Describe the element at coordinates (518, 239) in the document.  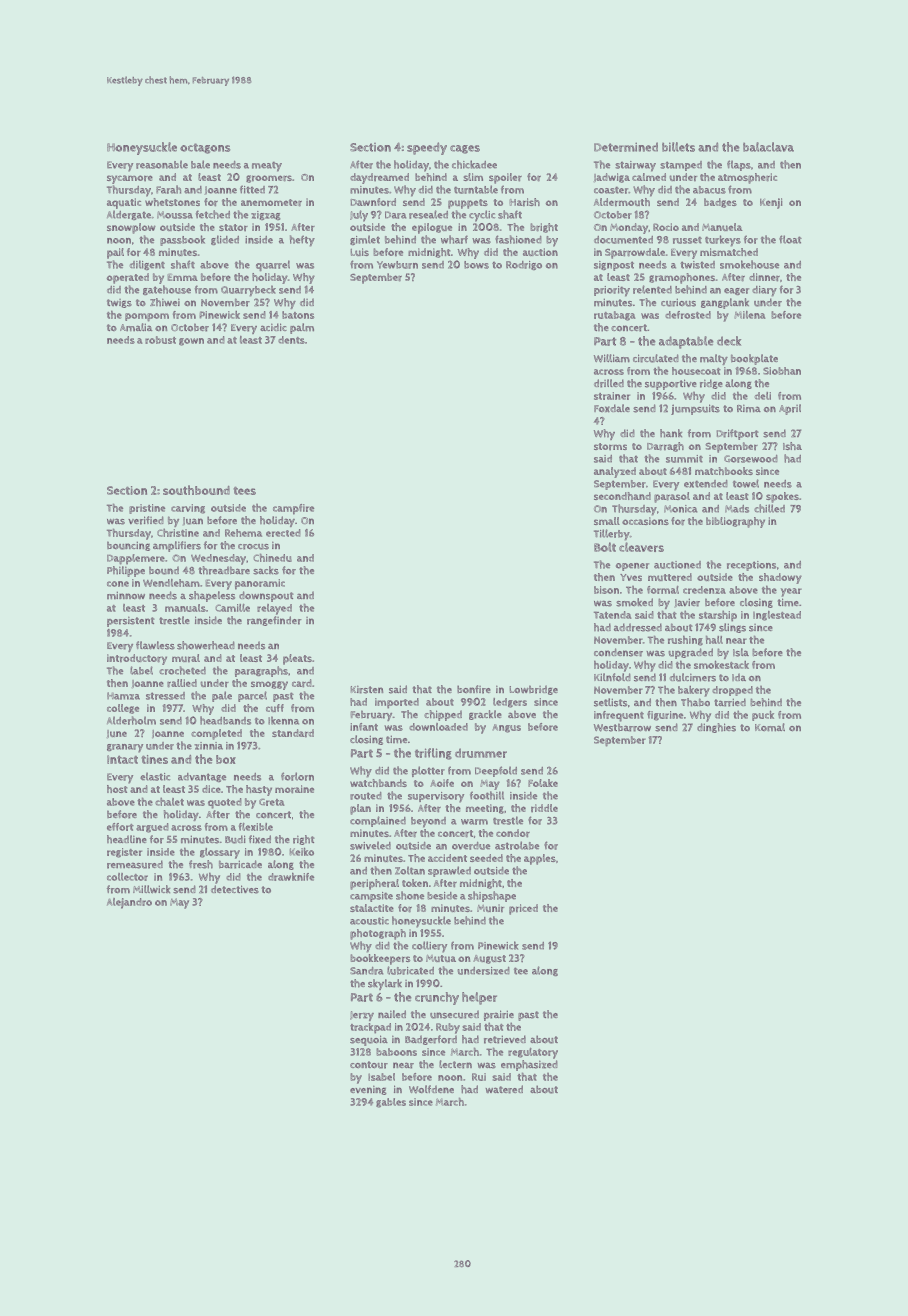
I see `fashioned` at that location.
